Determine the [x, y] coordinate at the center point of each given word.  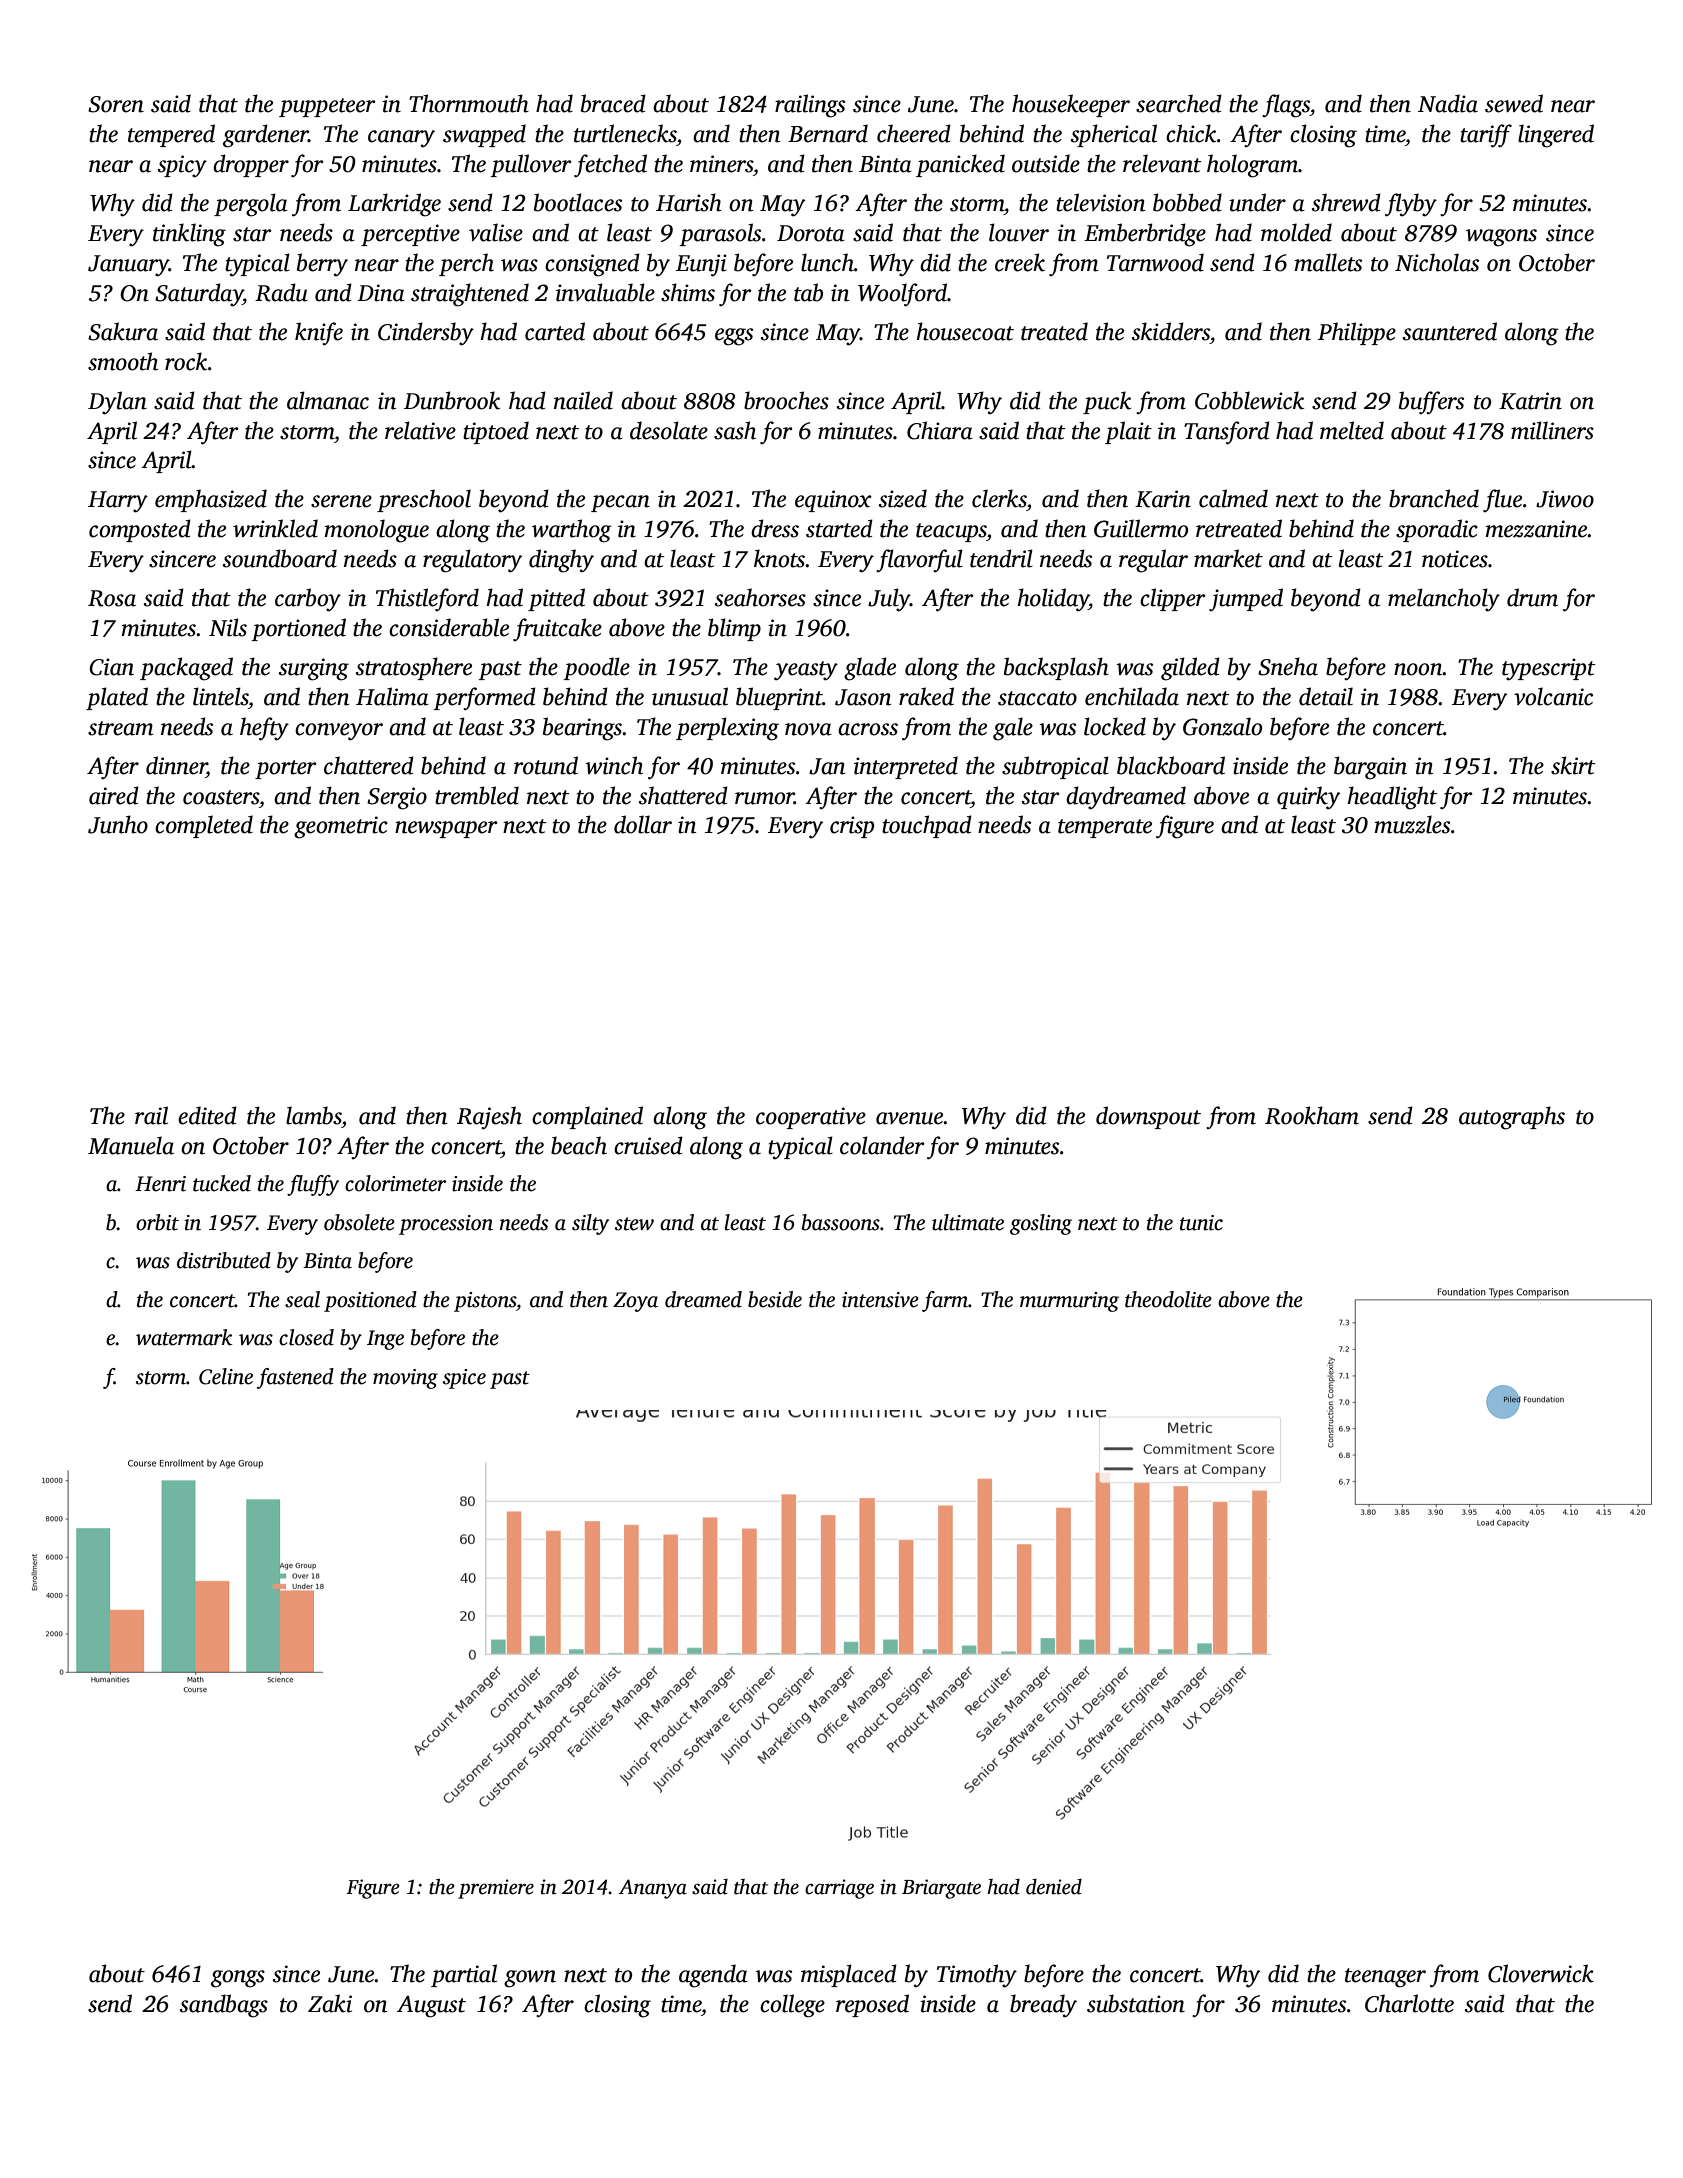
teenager [1385, 1978]
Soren [116, 104]
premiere [496, 1889]
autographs [1512, 1118]
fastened [295, 1378]
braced [613, 103]
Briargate [941, 1889]
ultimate [968, 1222]
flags [1286, 106]
